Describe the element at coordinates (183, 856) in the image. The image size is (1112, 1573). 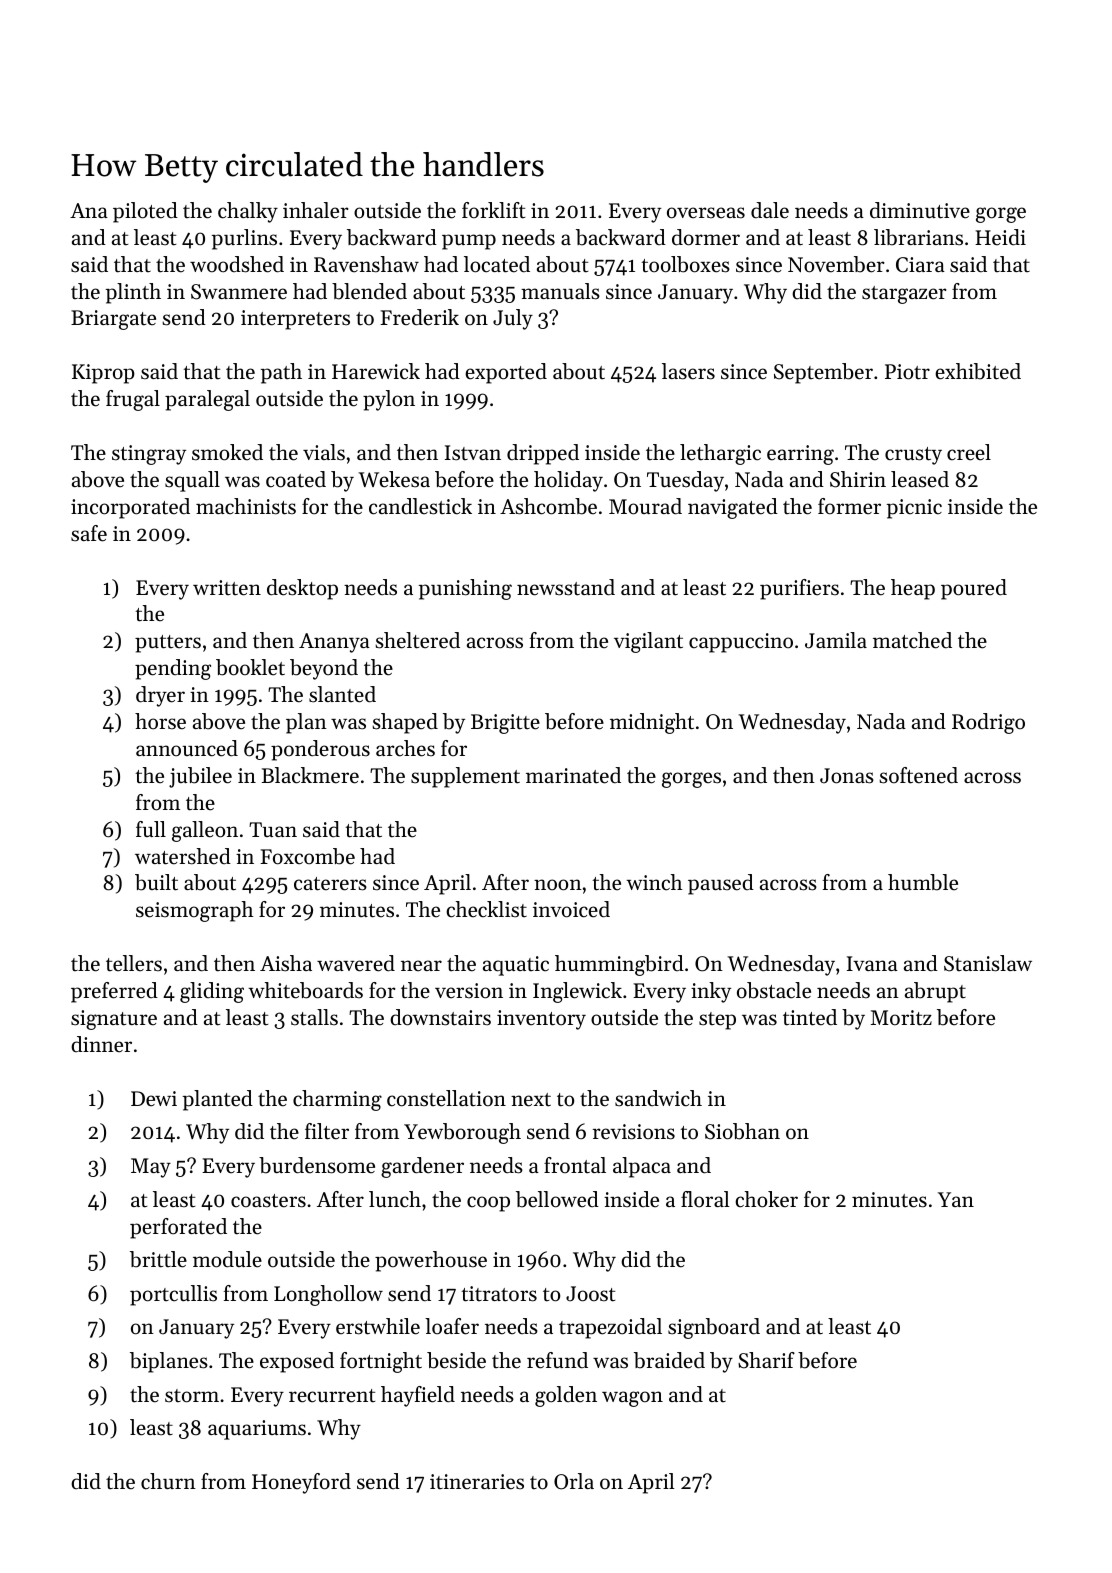
I see `watershed` at that location.
